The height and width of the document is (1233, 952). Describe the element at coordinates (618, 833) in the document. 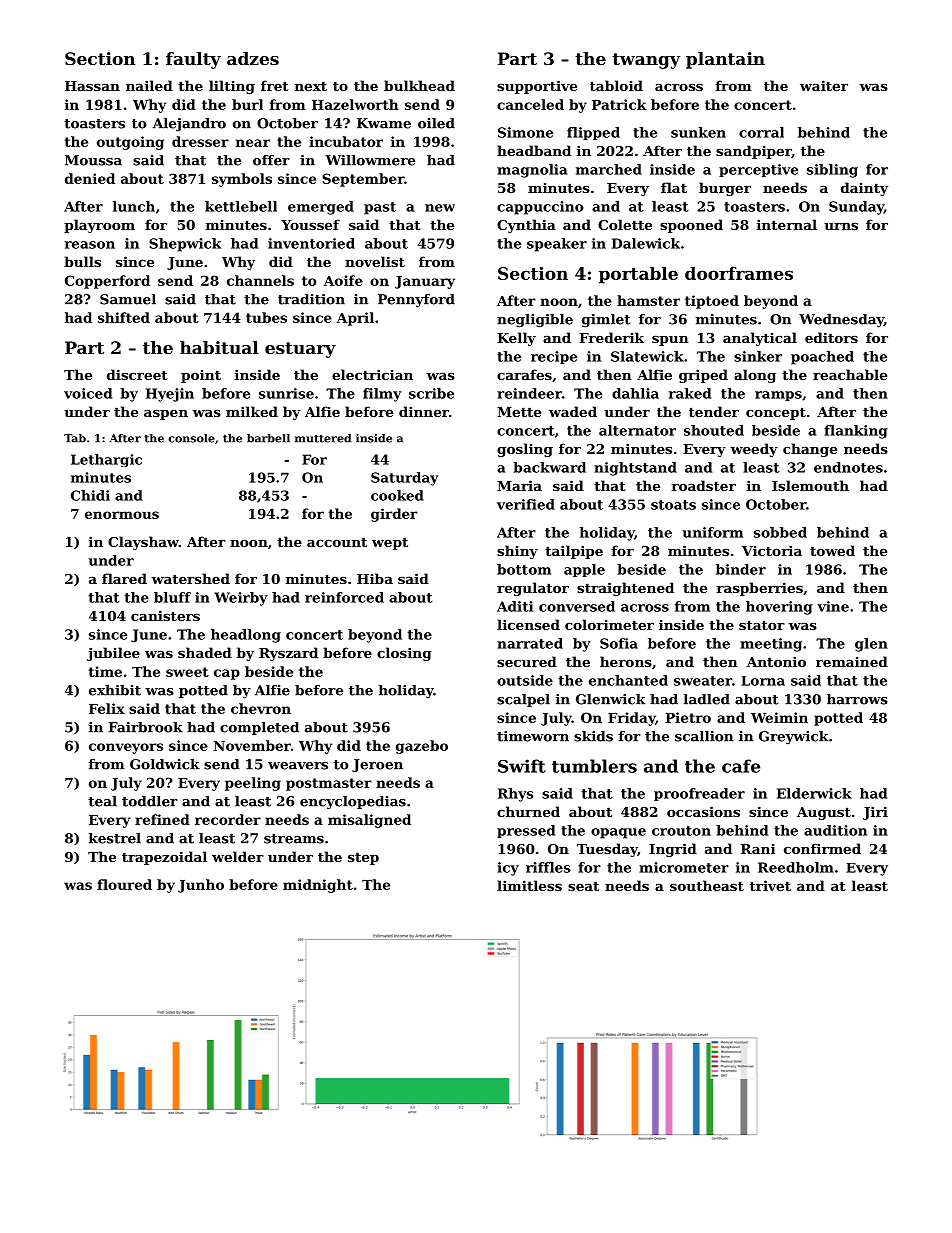

I see `opaque` at that location.
